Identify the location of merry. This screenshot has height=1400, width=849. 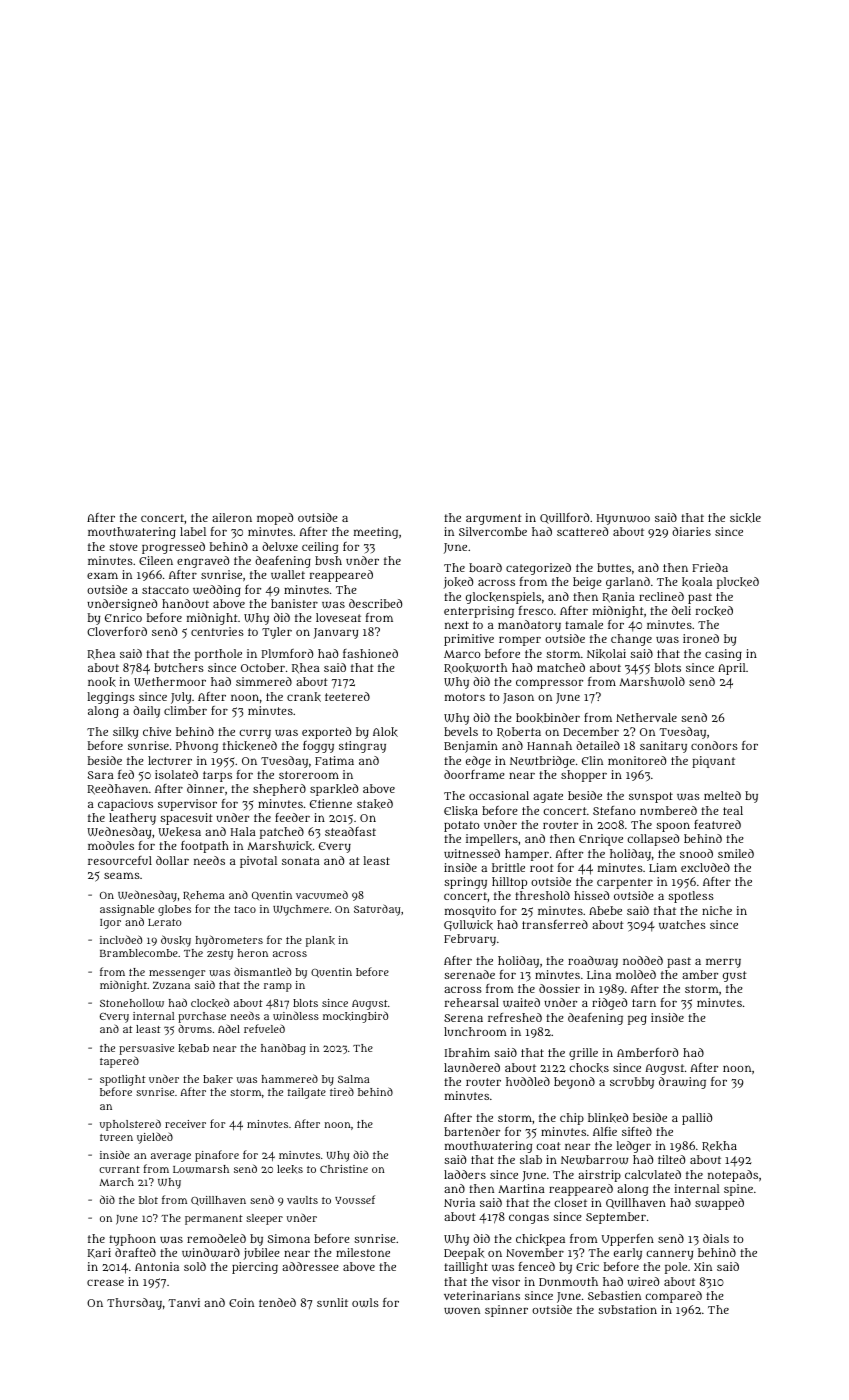
(723, 963).
